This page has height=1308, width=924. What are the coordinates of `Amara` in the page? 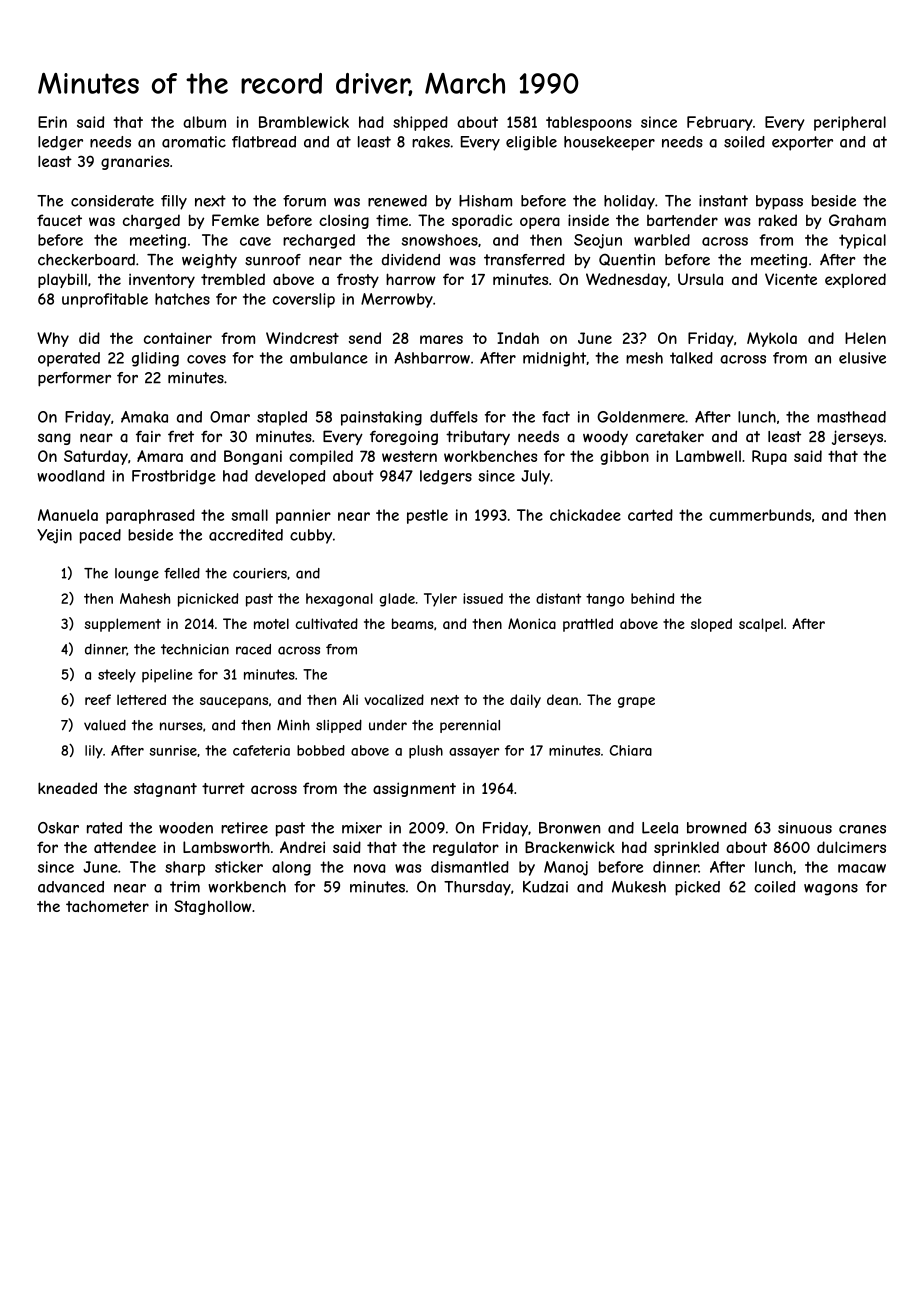 It's located at (160, 456).
